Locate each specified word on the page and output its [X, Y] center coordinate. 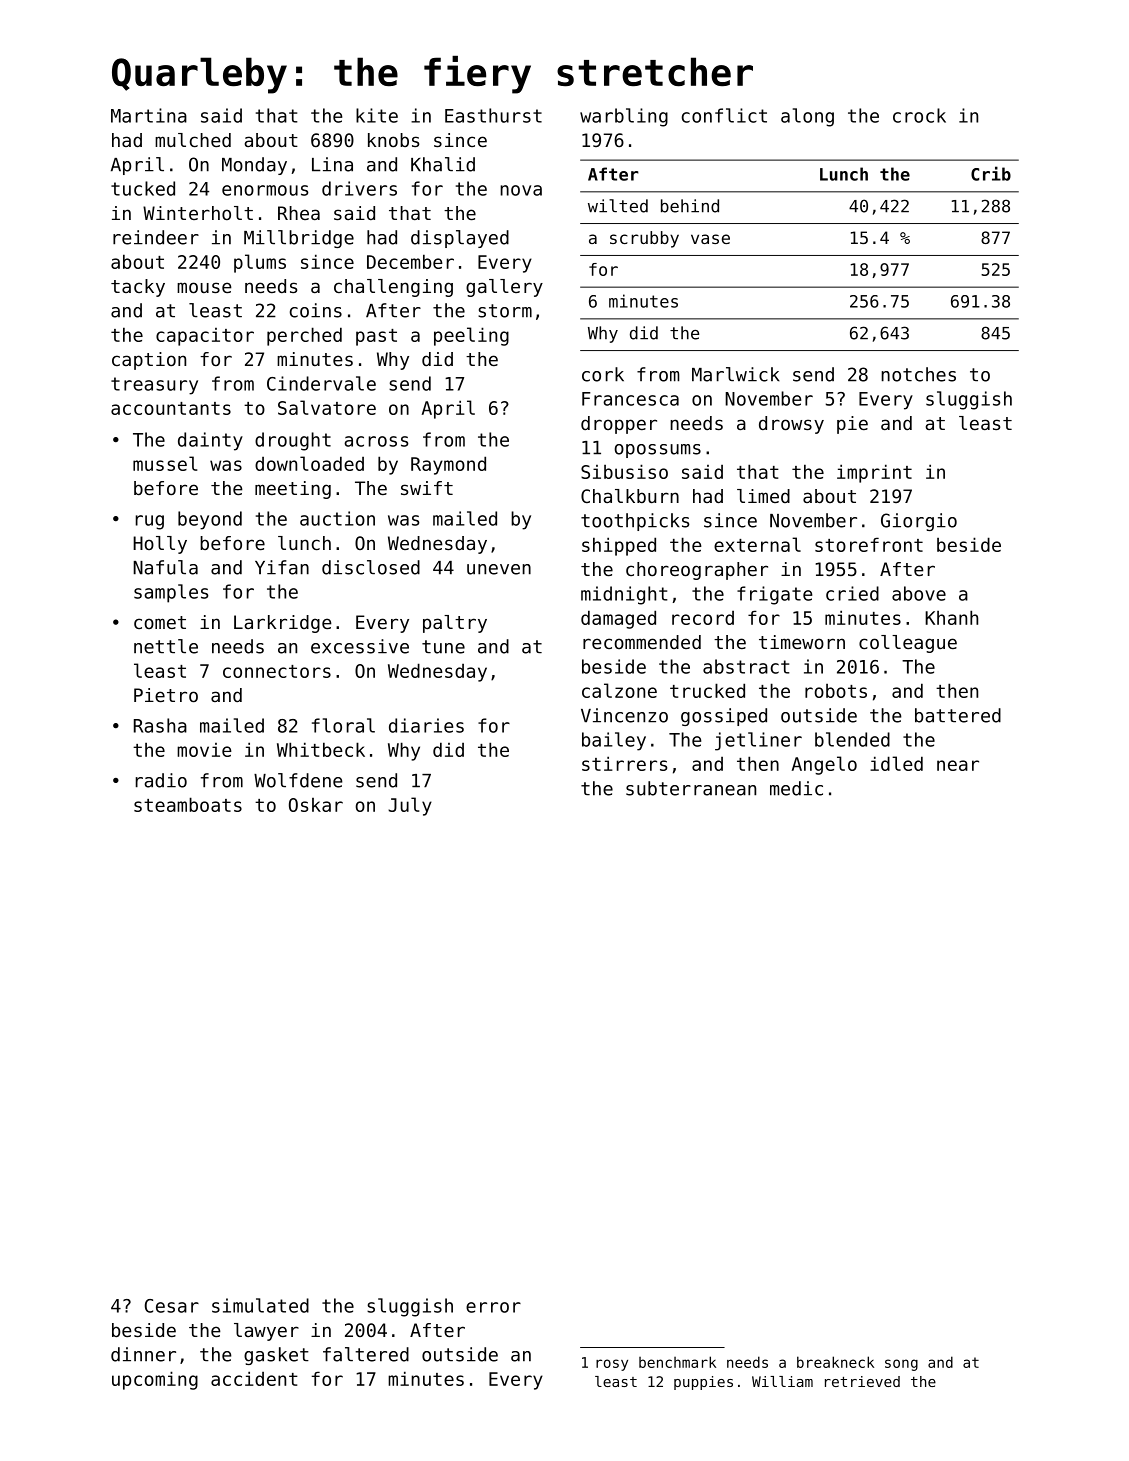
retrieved [862, 1381]
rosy [612, 1365]
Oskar [316, 805]
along [807, 117]
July [410, 806]
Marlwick [736, 374]
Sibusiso [624, 471]
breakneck [835, 1362]
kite [377, 115]
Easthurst [493, 115]
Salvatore [327, 407]
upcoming [155, 1380]
